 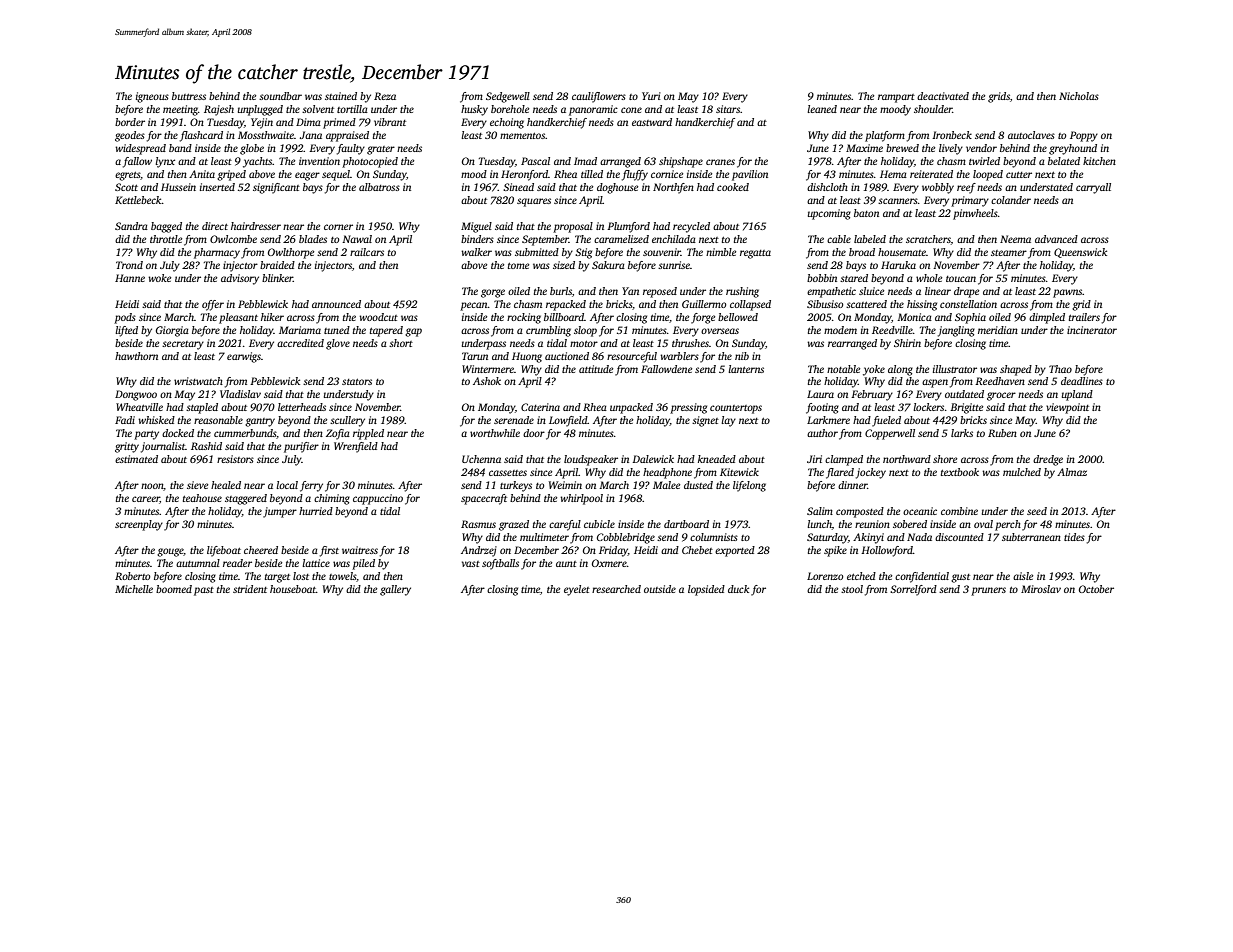 What do you see at coordinates (599, 524) in the image?
I see `cubicle` at bounding box center [599, 524].
